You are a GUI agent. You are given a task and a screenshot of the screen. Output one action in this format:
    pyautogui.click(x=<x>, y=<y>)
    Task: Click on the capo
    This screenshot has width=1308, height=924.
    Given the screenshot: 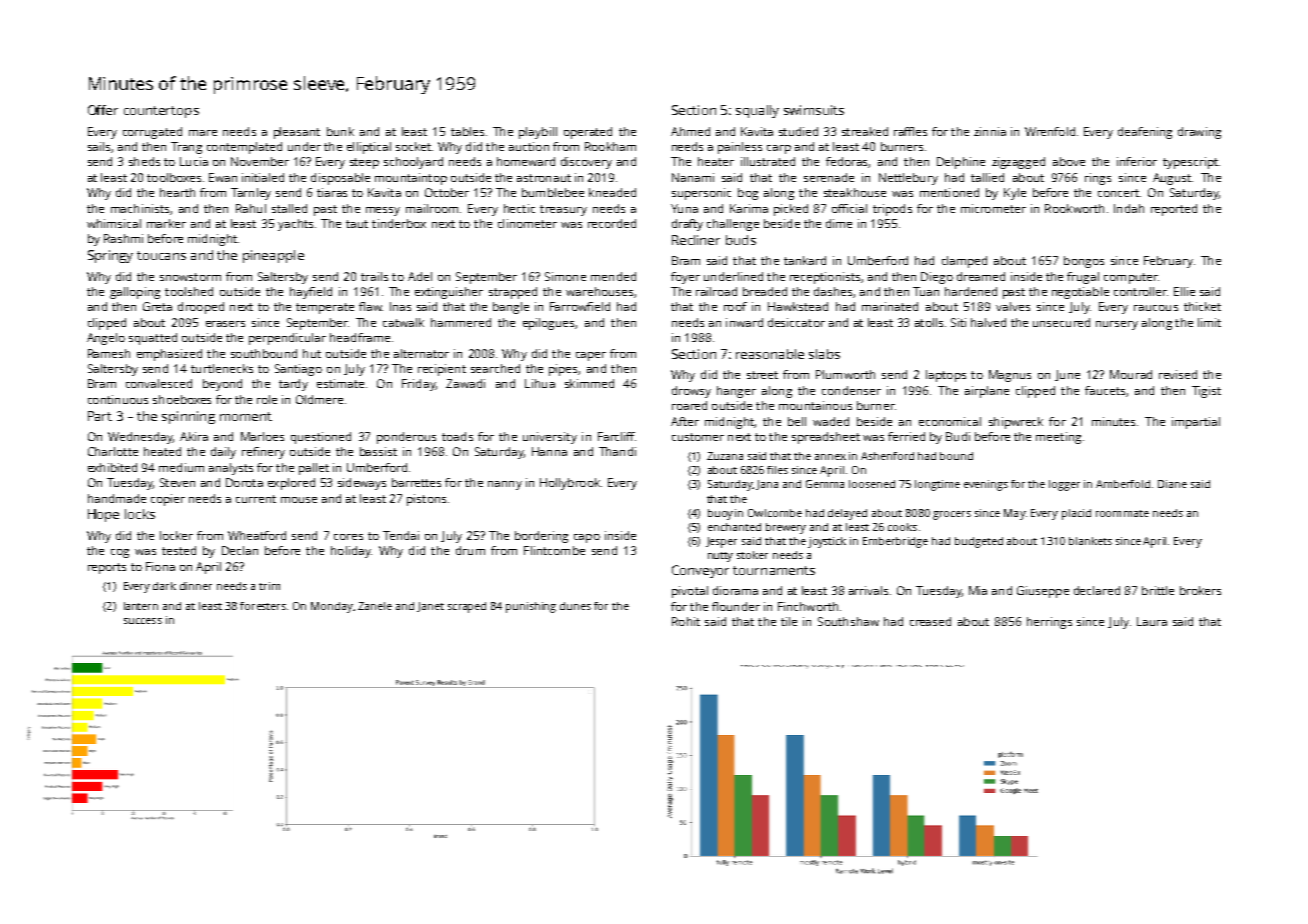 What is the action you would take?
    pyautogui.click(x=587, y=538)
